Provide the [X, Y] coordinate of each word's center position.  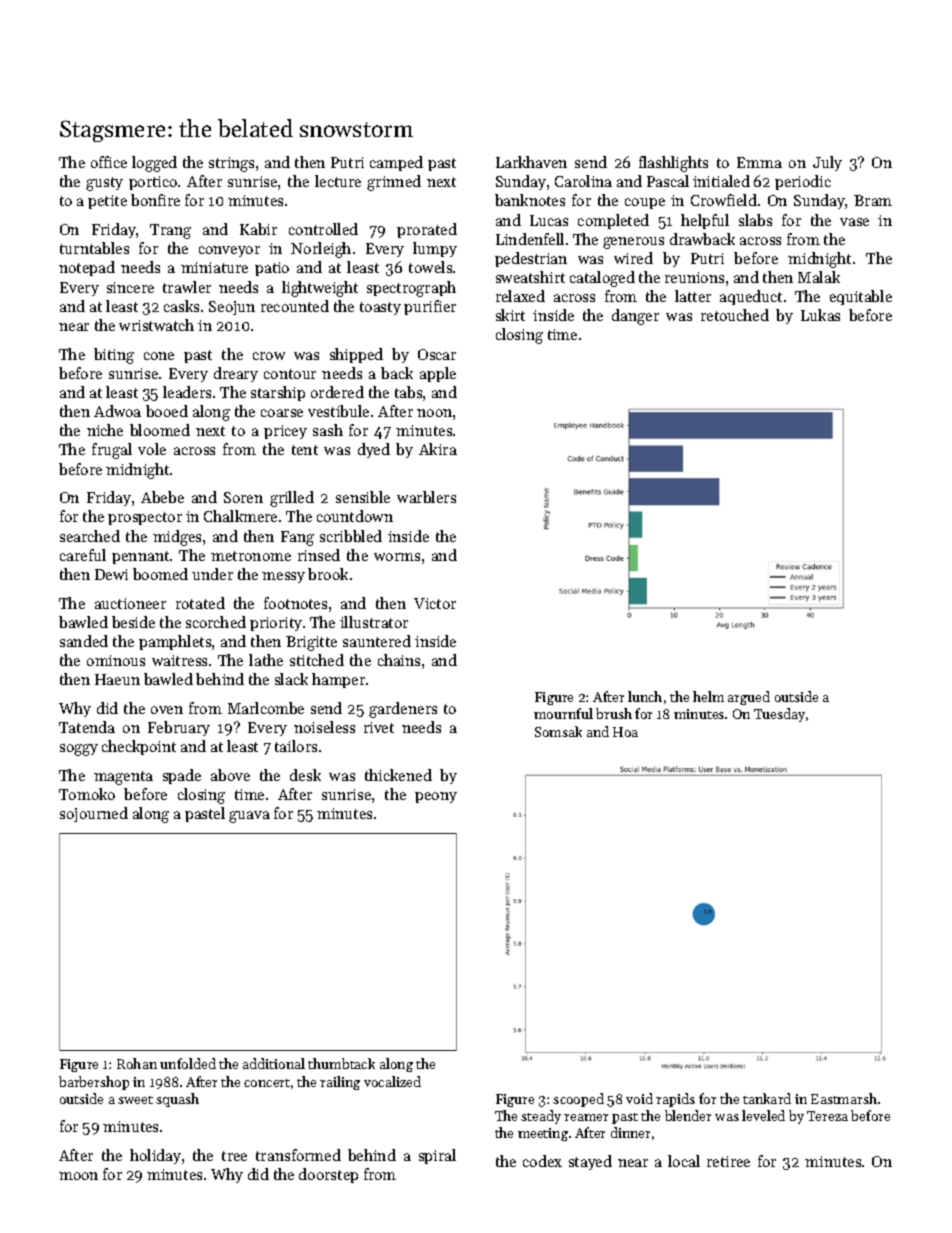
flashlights [673, 164]
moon [78, 1176]
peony [436, 797]
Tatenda [87, 727]
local [684, 1161]
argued [749, 698]
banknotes [530, 200]
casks [181, 306]
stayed [590, 1162]
